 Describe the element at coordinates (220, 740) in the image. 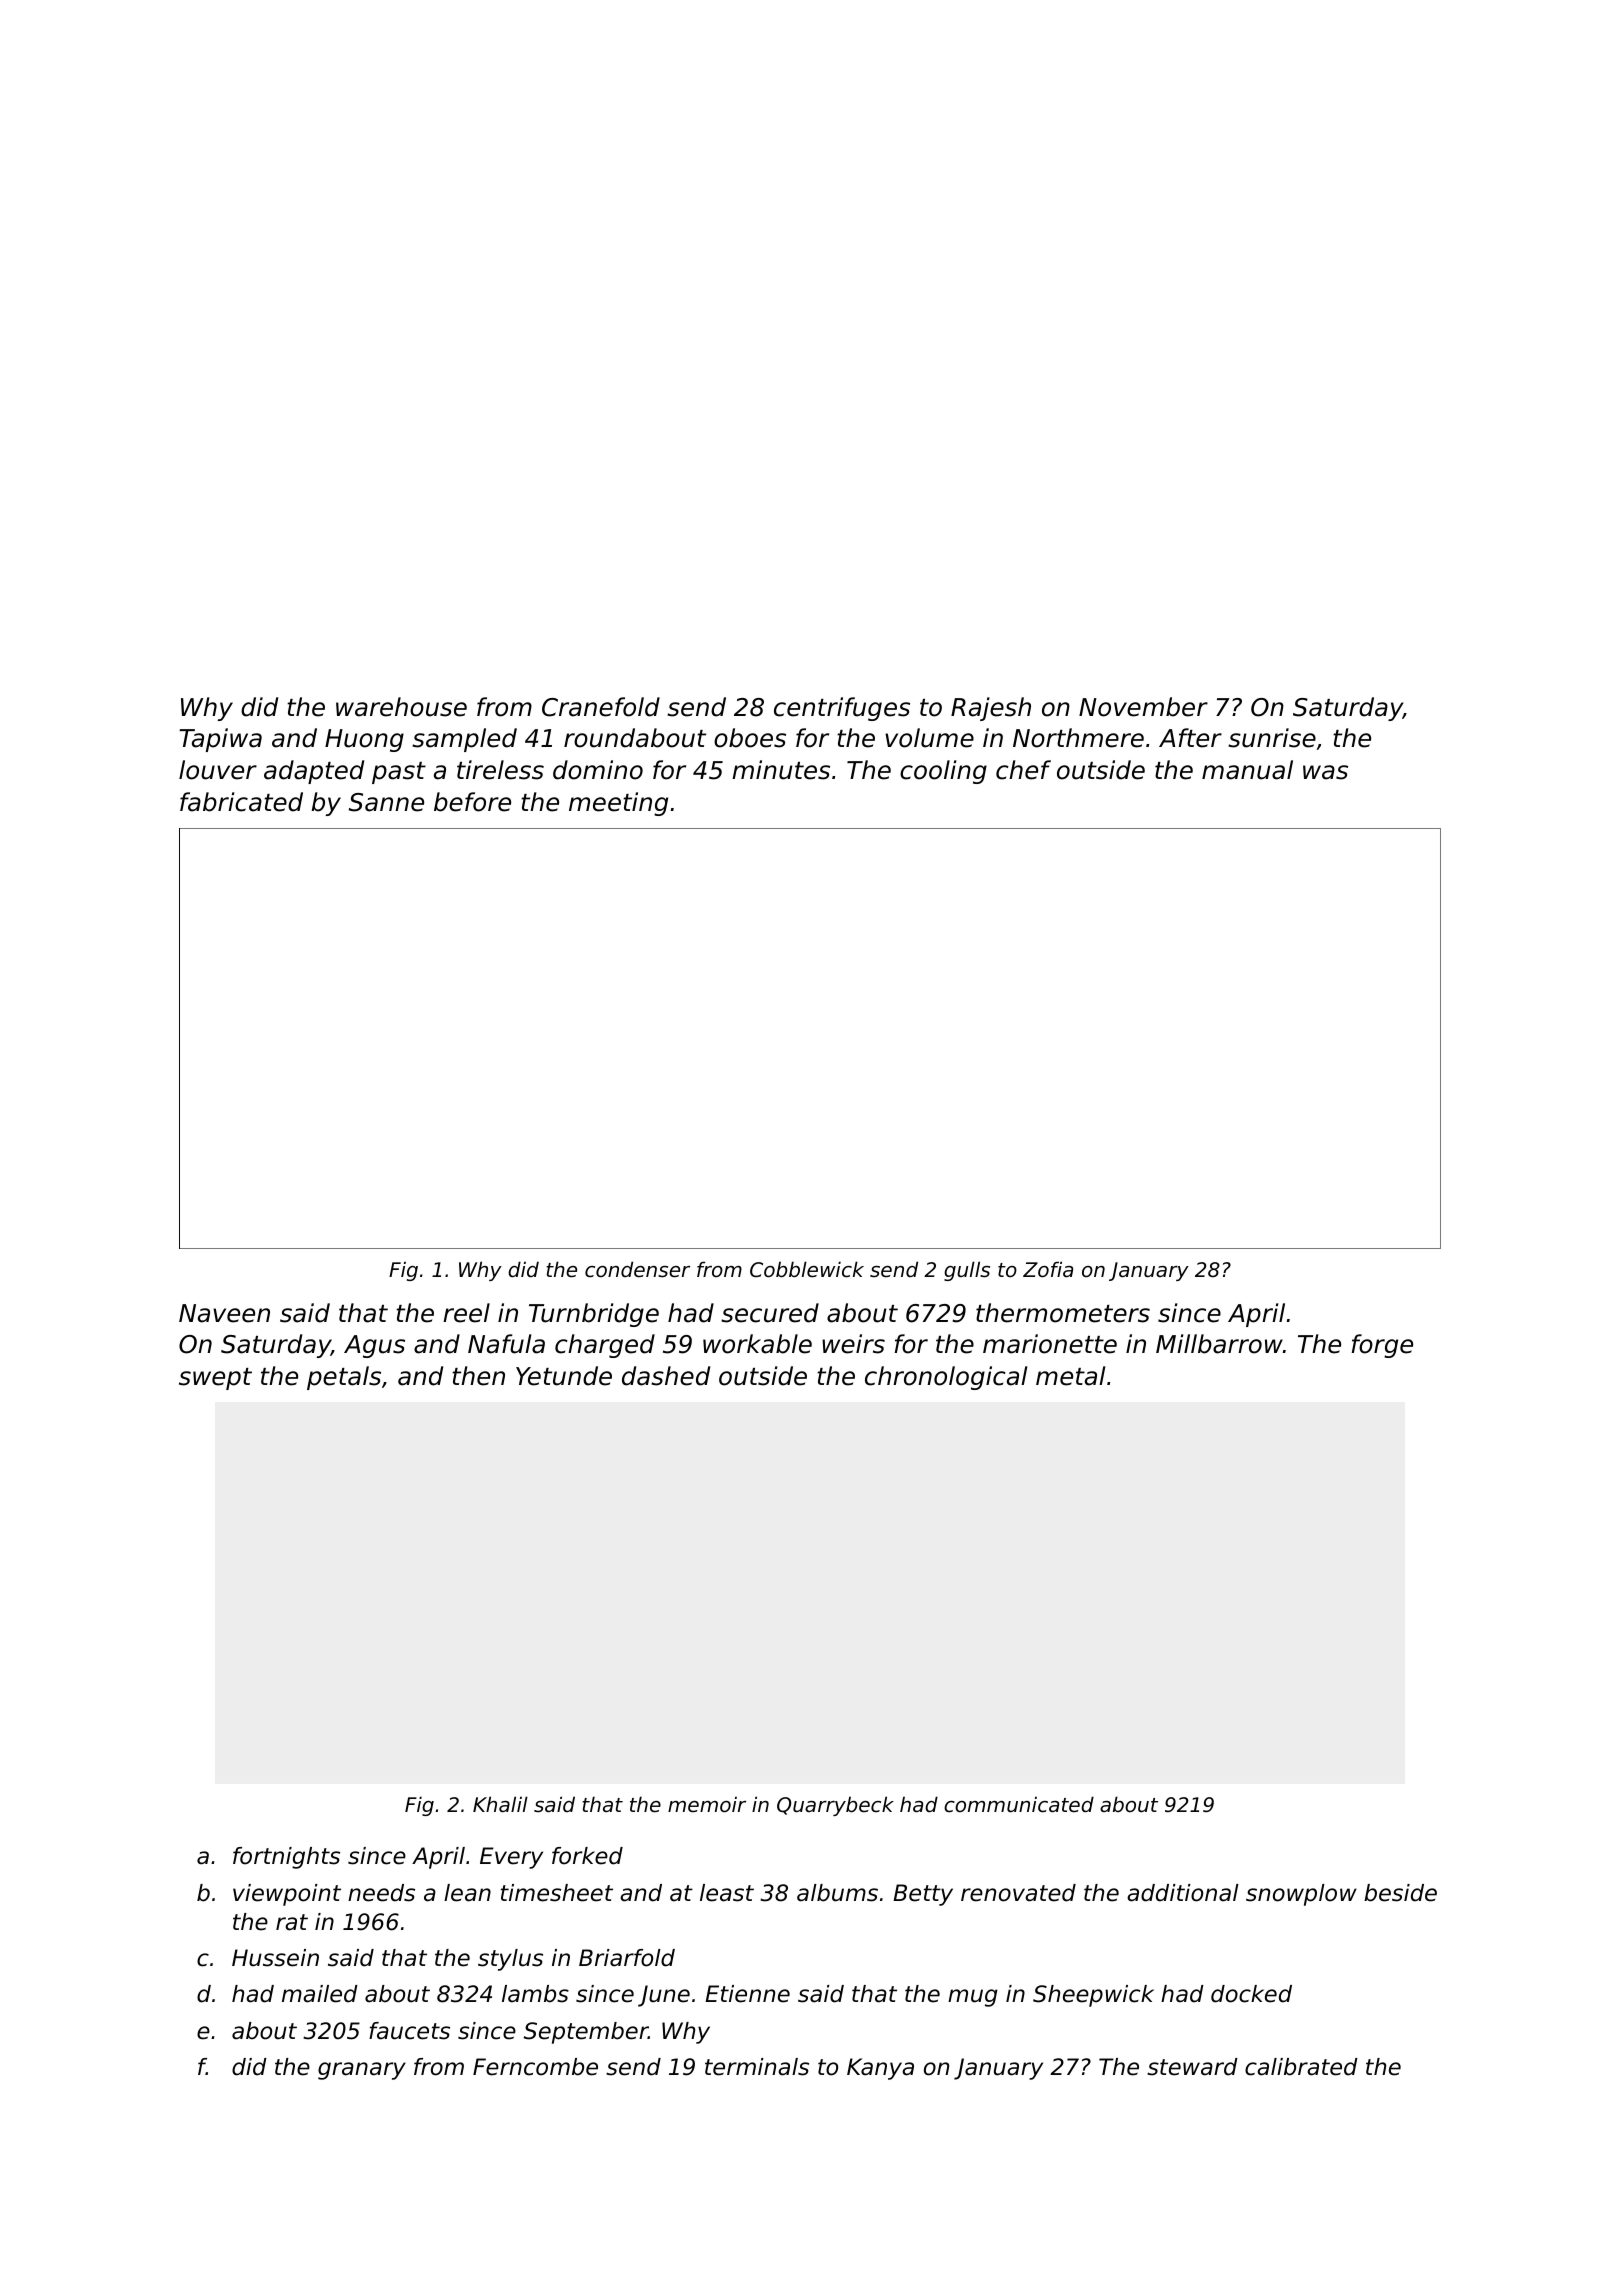

I see `Tapiwa` at that location.
